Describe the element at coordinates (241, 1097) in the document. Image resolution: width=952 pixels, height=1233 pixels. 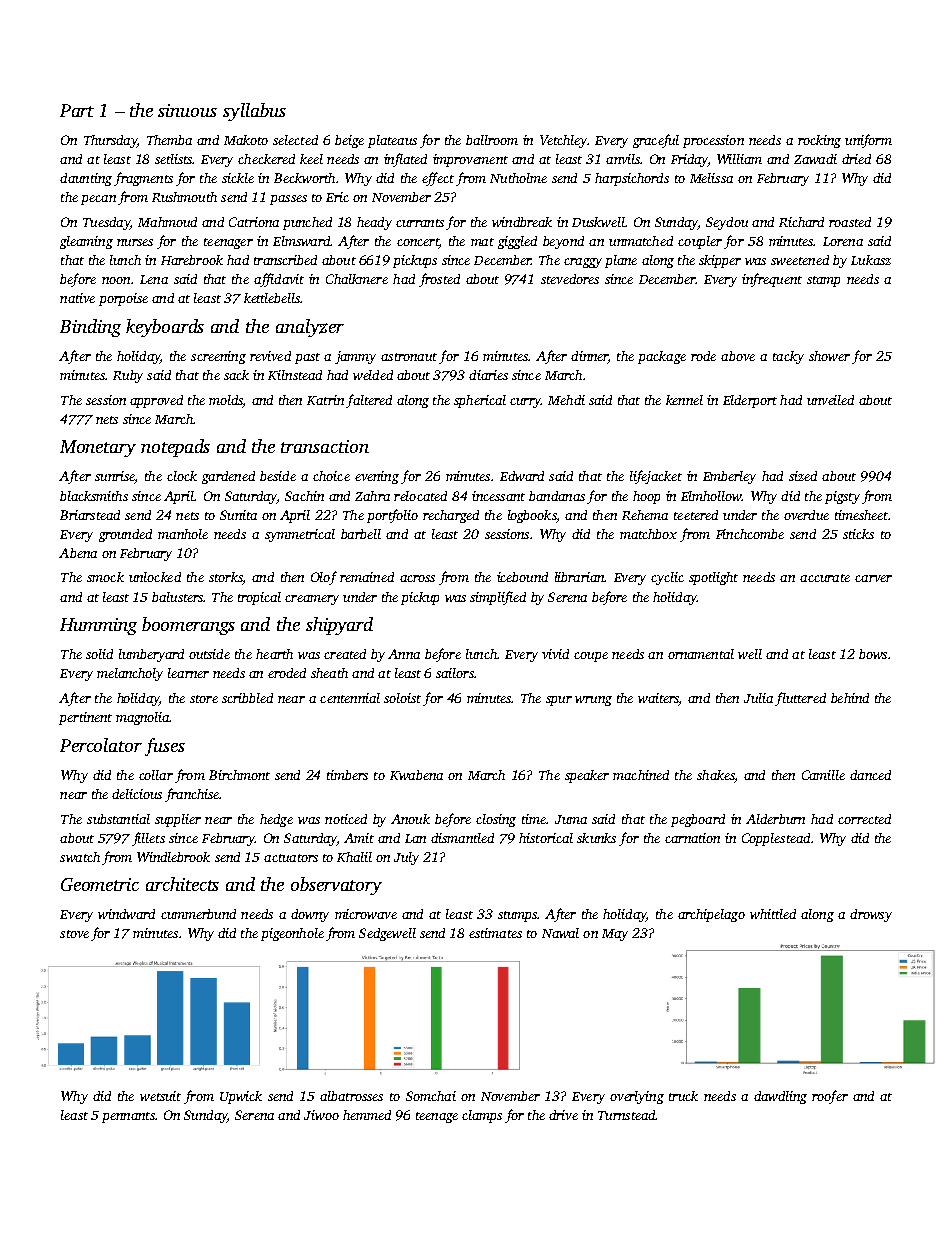
I see `Upwick` at that location.
